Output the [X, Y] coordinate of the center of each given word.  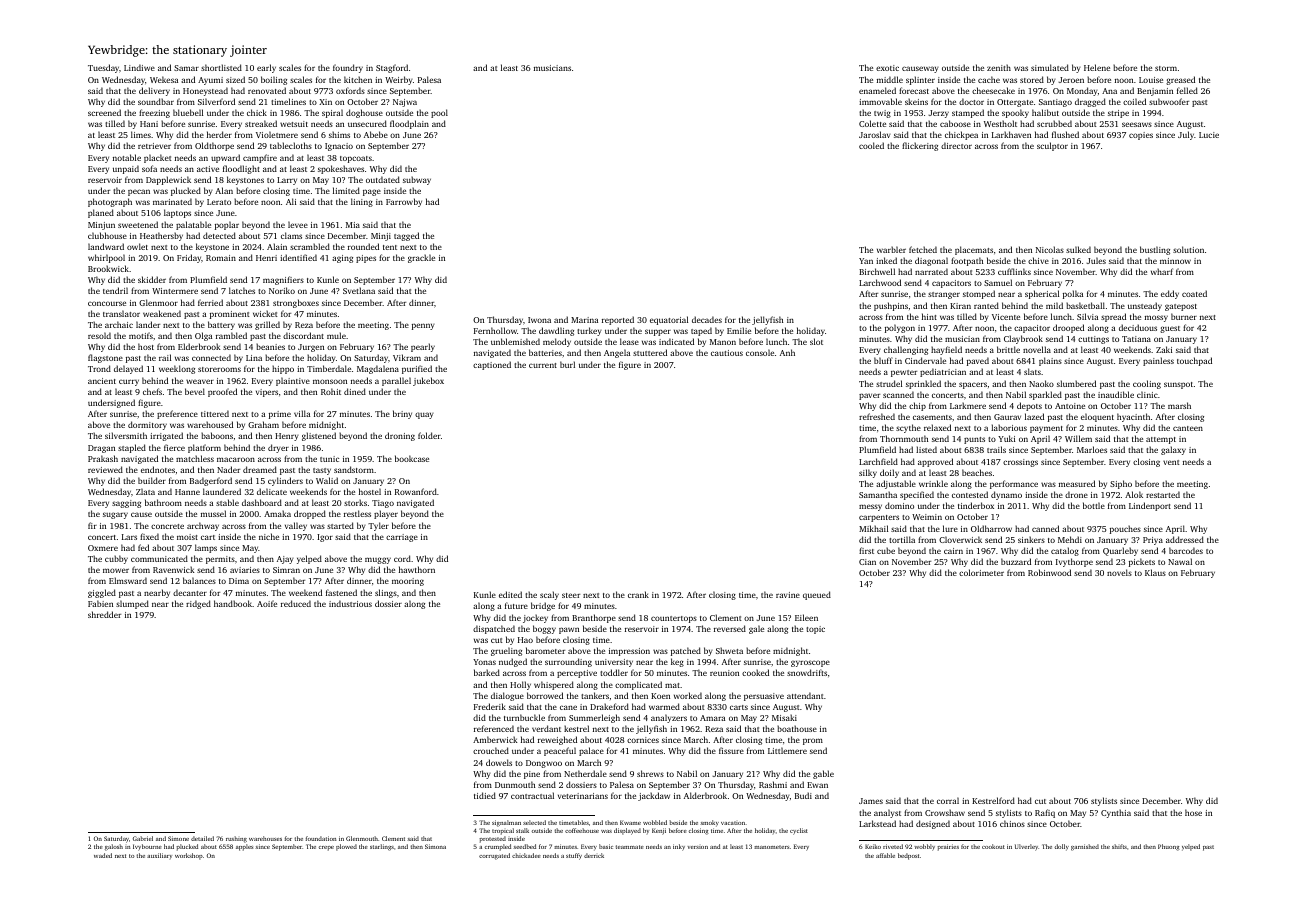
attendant [805, 695]
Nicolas [1050, 249]
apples [244, 847]
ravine [788, 595]
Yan [866, 261]
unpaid [126, 169]
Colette [872, 123]
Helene [1097, 67]
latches [242, 290]
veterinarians [583, 796]
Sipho [1121, 484]
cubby [116, 559]
